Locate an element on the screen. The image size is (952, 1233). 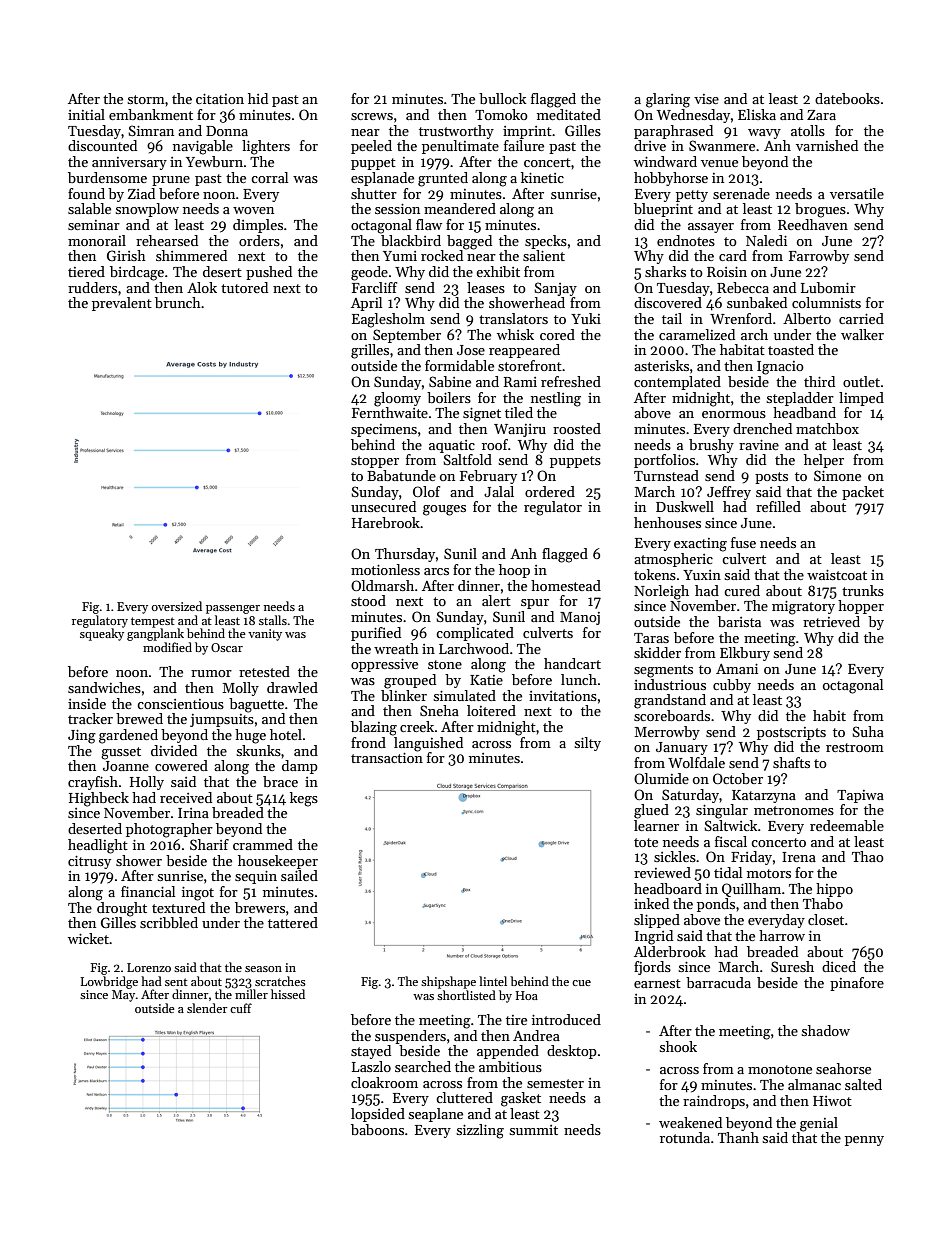
glaring is located at coordinates (668, 100).
